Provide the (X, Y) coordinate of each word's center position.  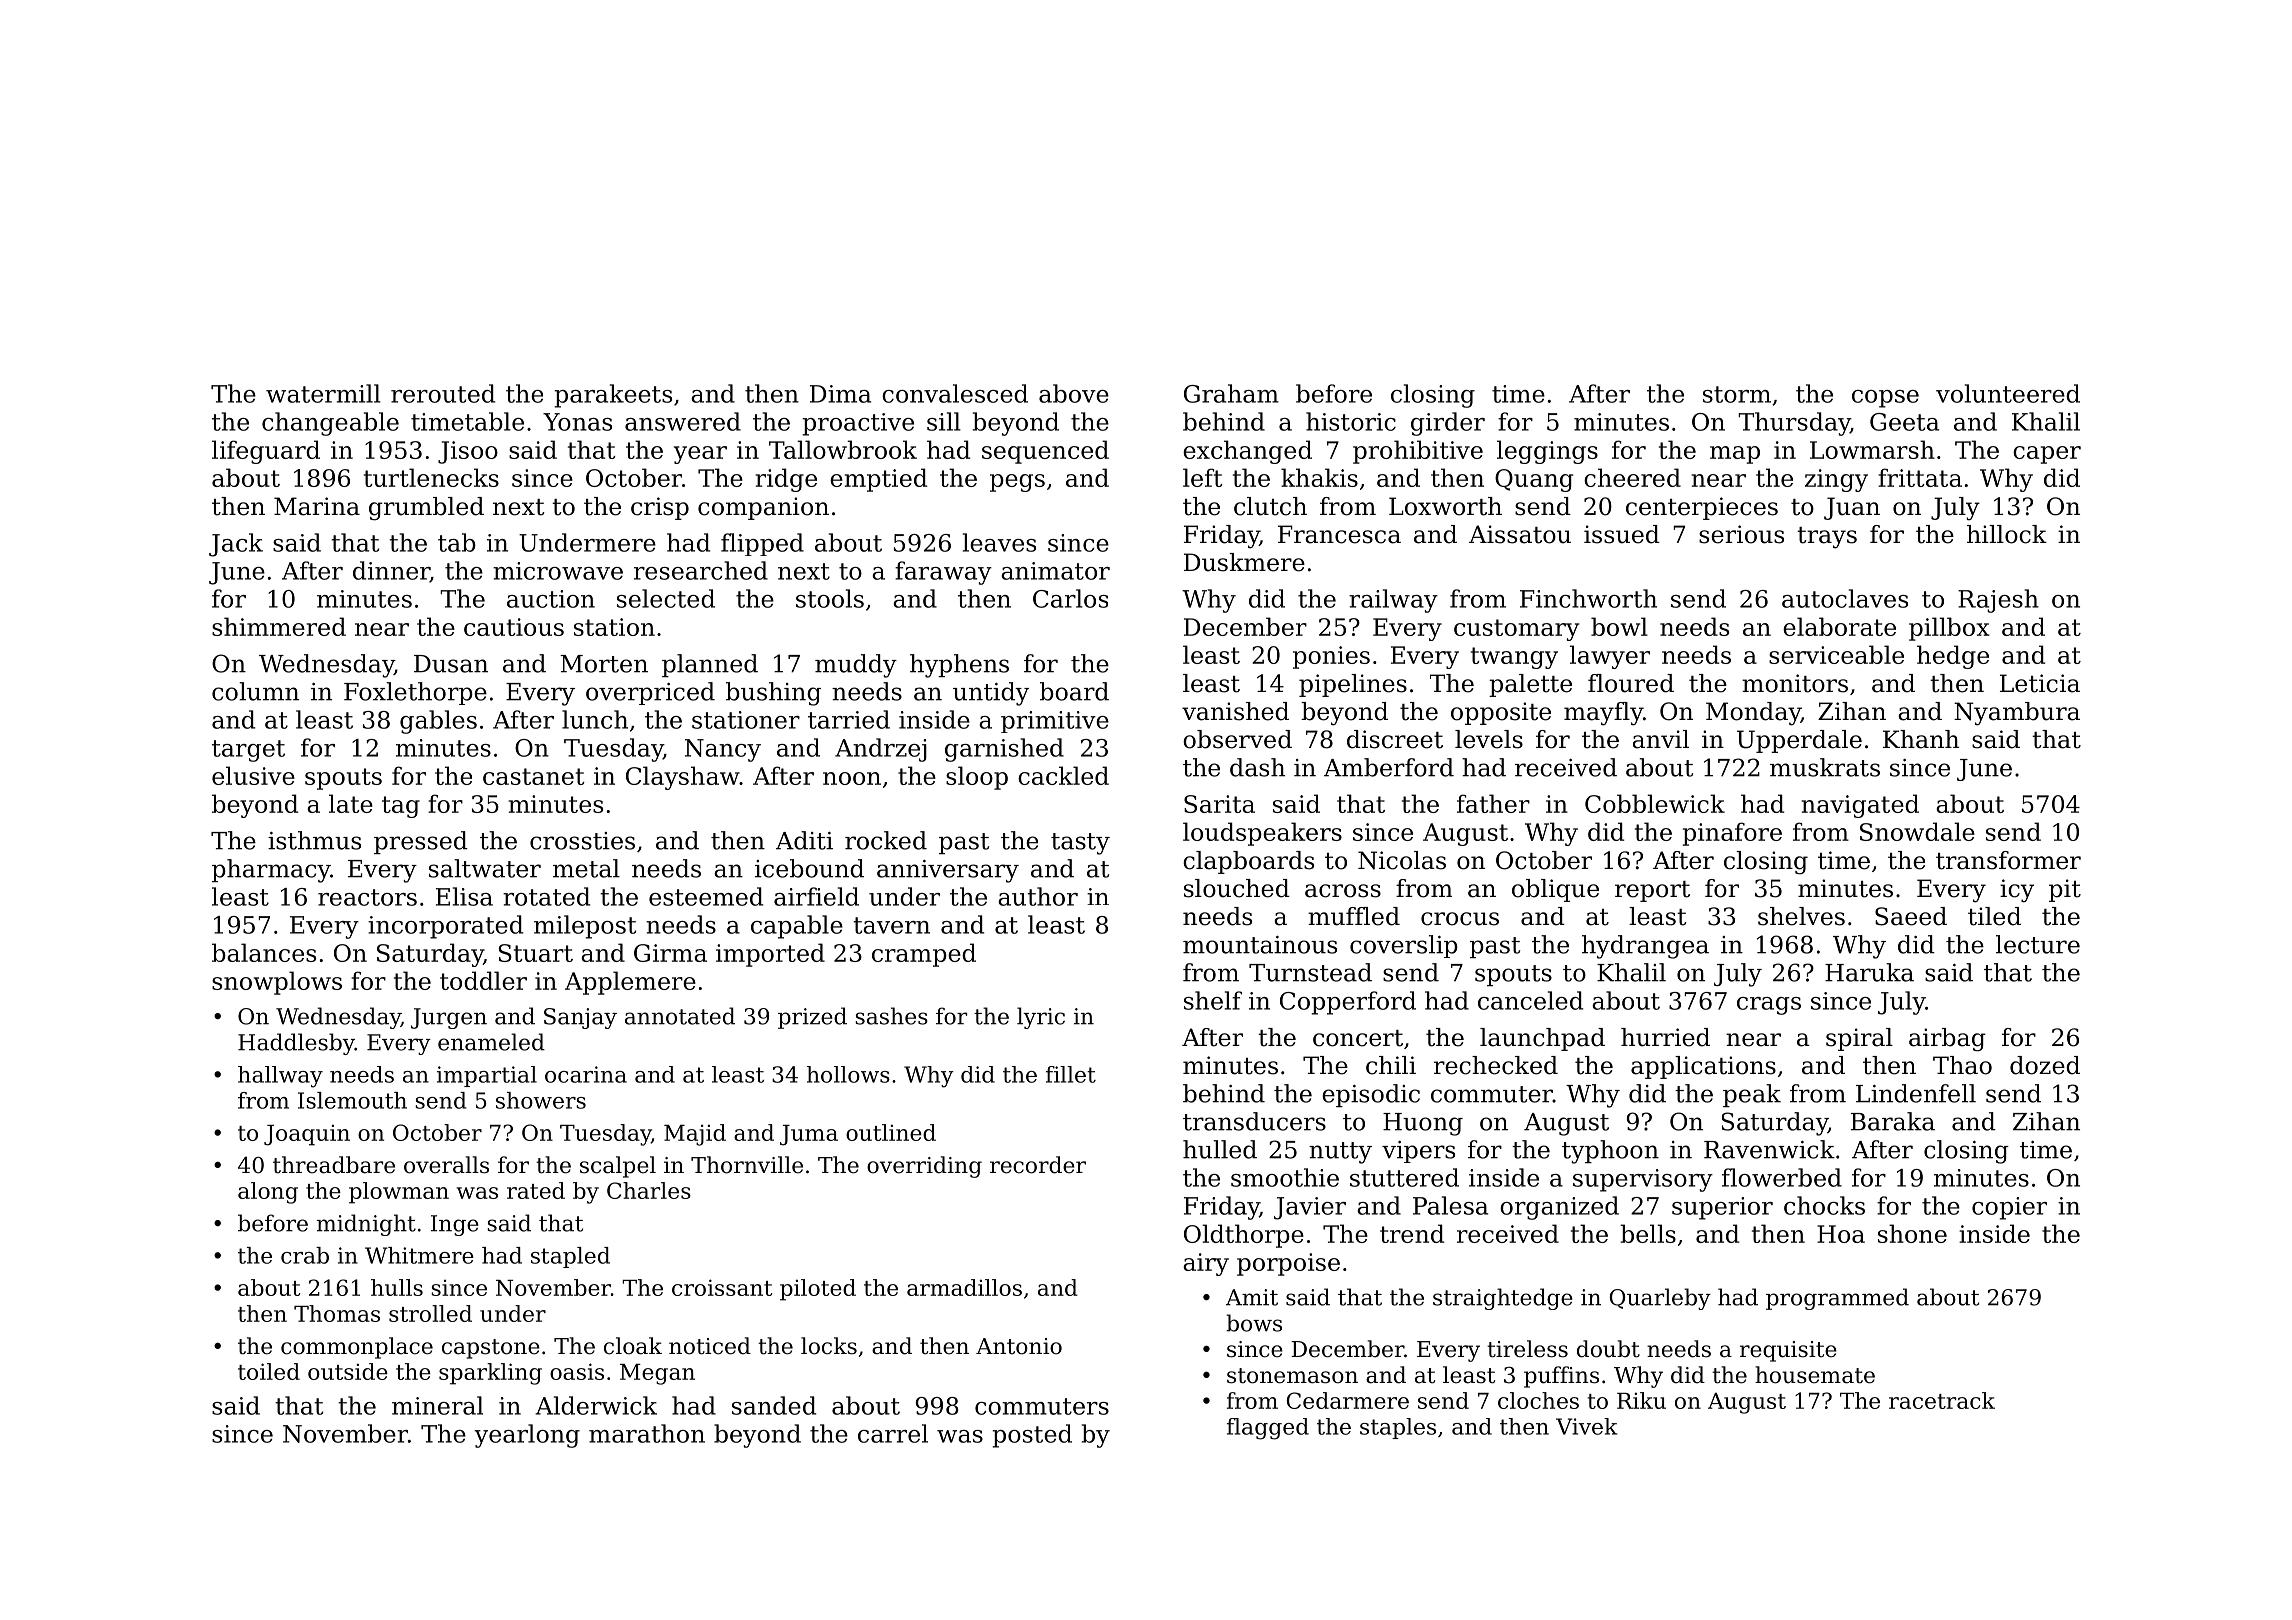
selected (666, 598)
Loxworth (1445, 506)
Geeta (1904, 422)
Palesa (1450, 1205)
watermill (323, 393)
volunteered (2008, 393)
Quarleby (1660, 1299)
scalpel (618, 1167)
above (1074, 393)
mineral (437, 1405)
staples (1398, 1428)
